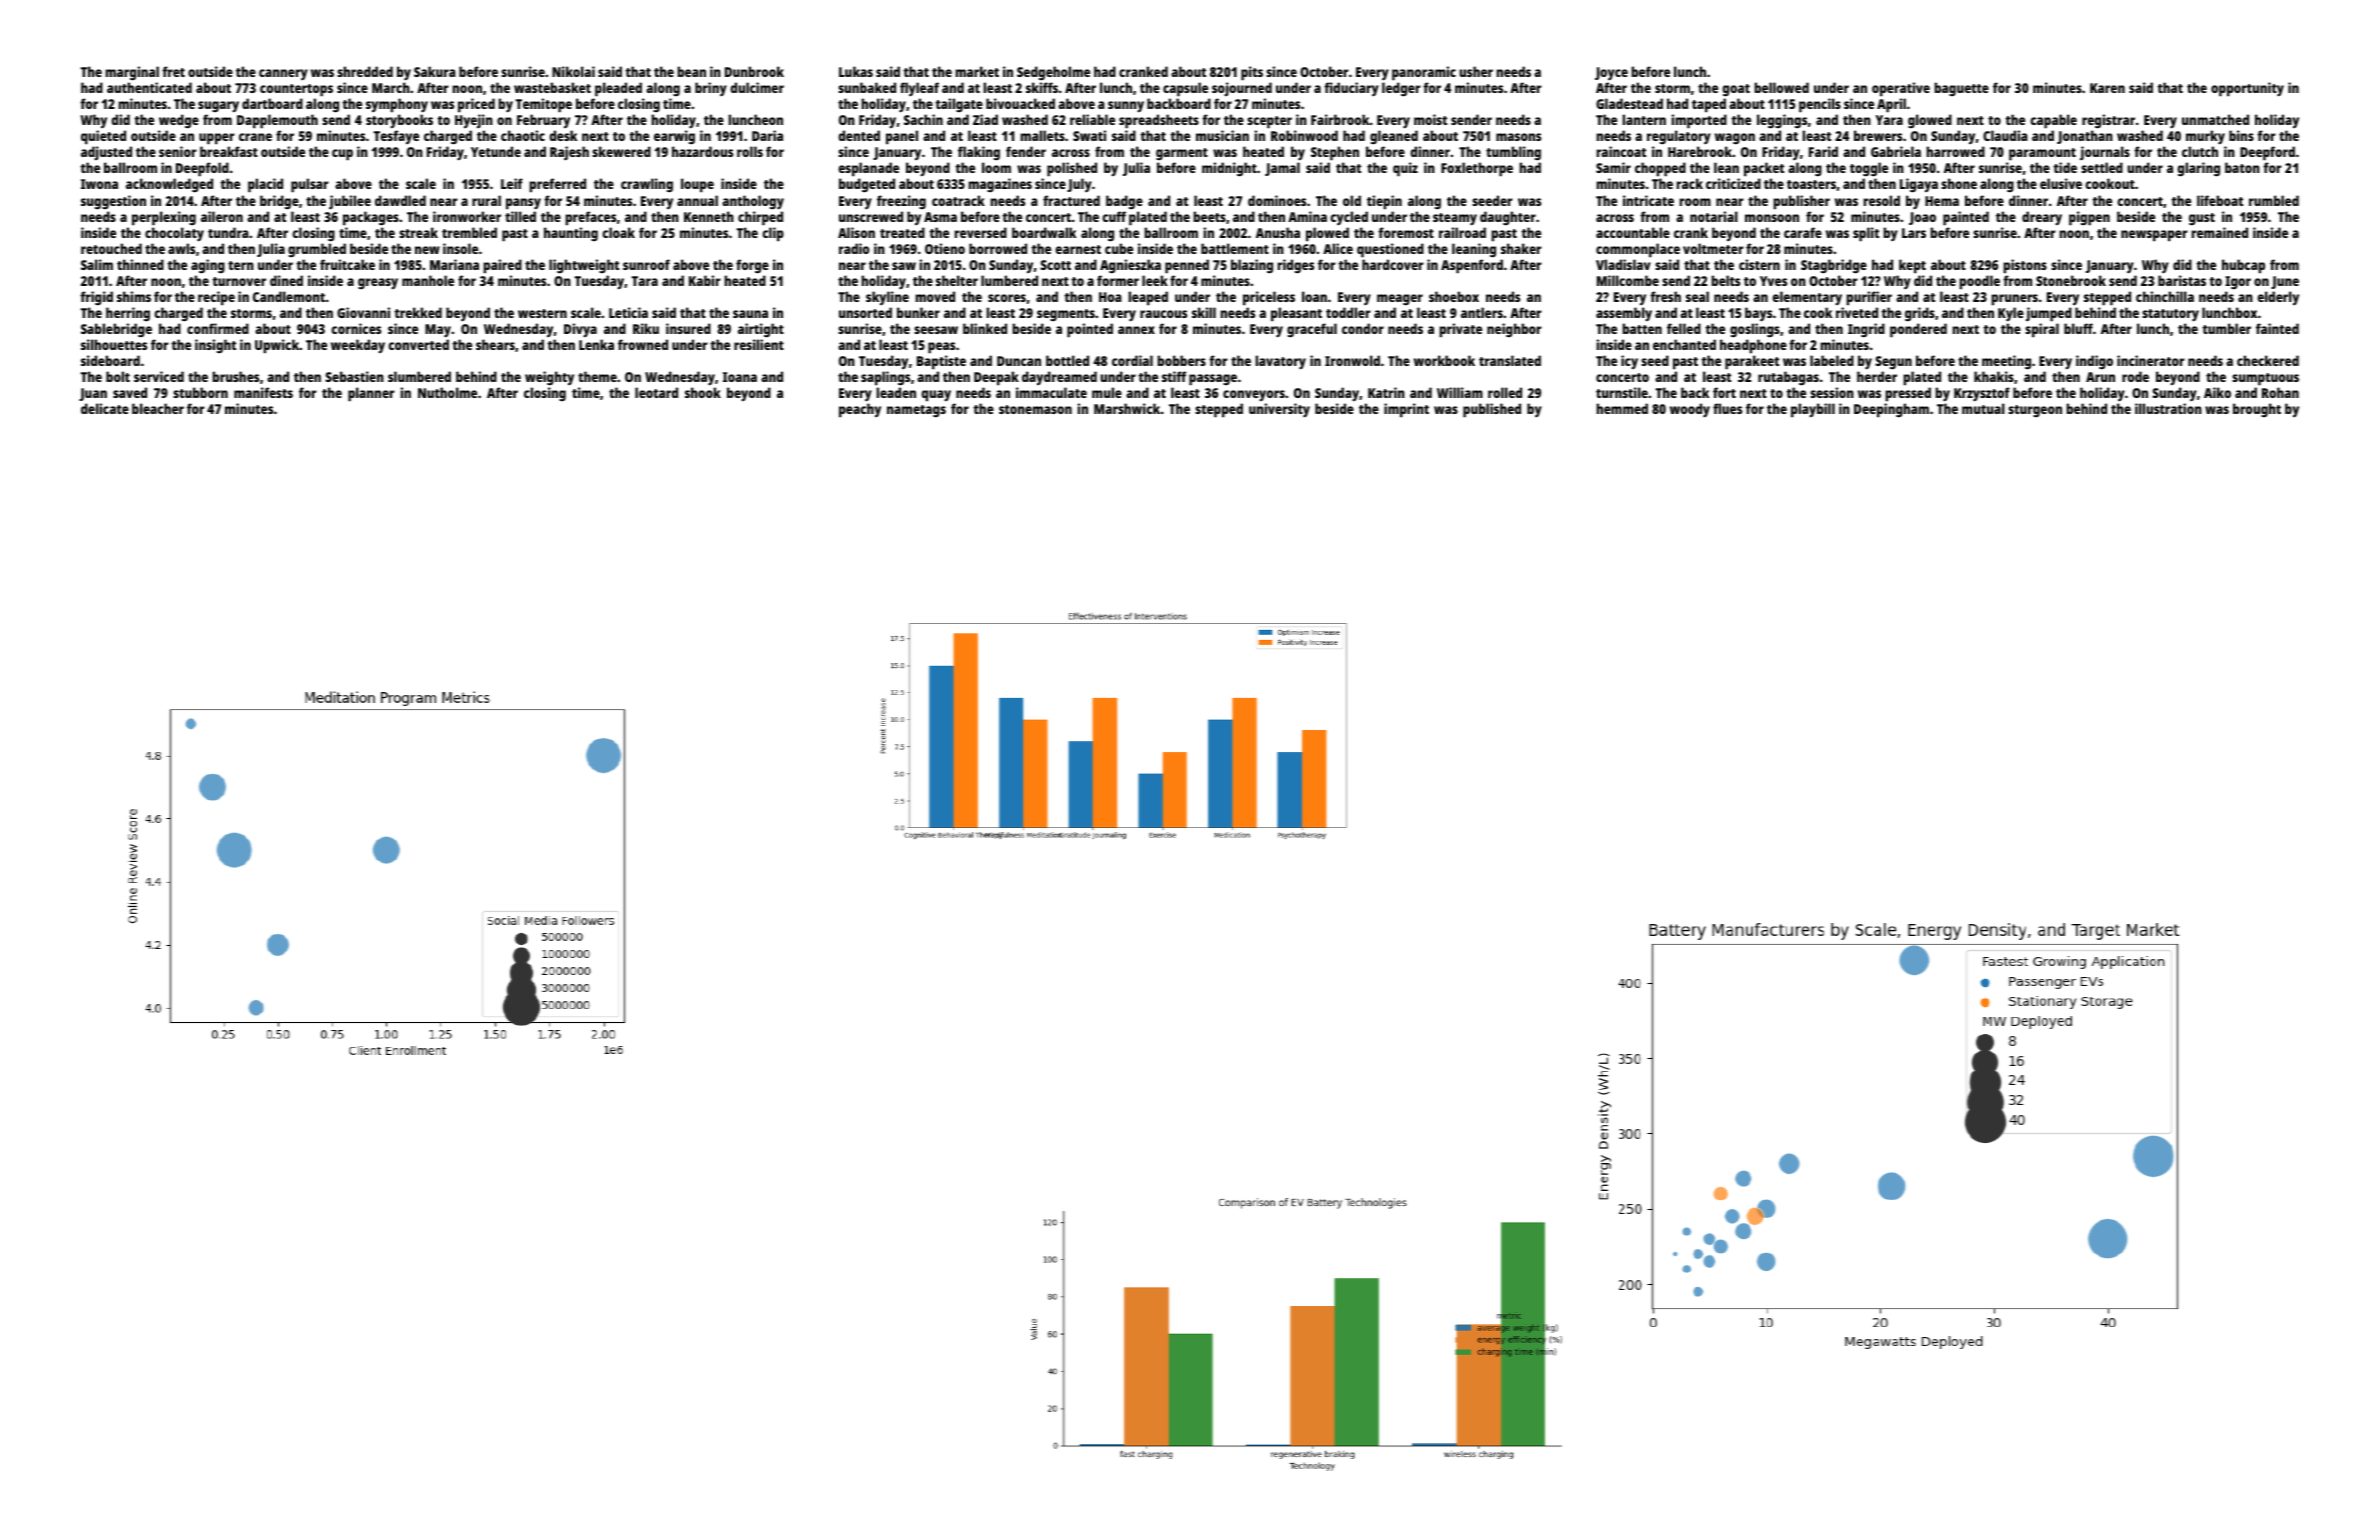 This page has width=2380, height=1540. What do you see at coordinates (1476, 71) in the page?
I see `usher` at bounding box center [1476, 71].
